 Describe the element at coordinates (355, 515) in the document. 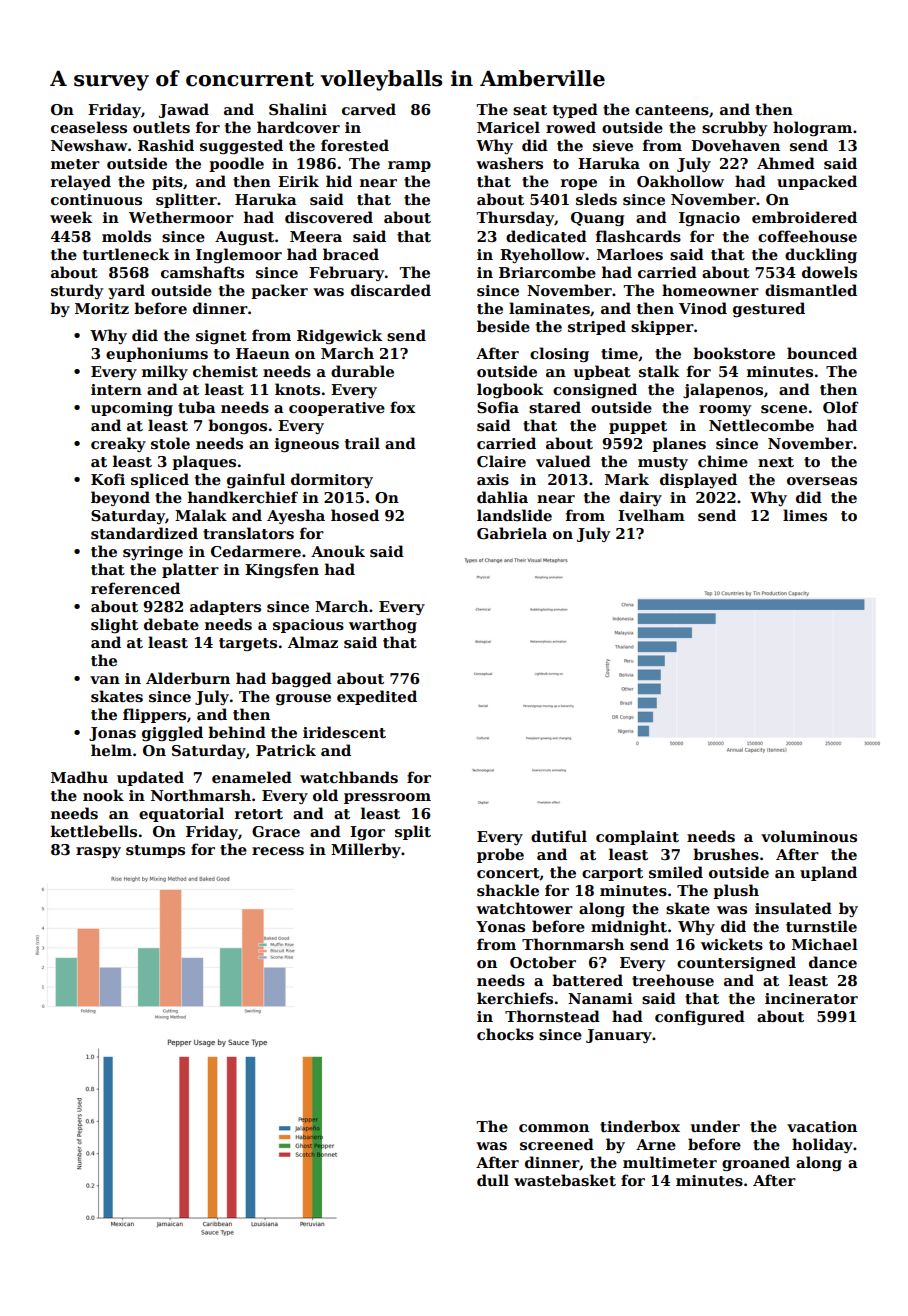

I see `hosed` at that location.
